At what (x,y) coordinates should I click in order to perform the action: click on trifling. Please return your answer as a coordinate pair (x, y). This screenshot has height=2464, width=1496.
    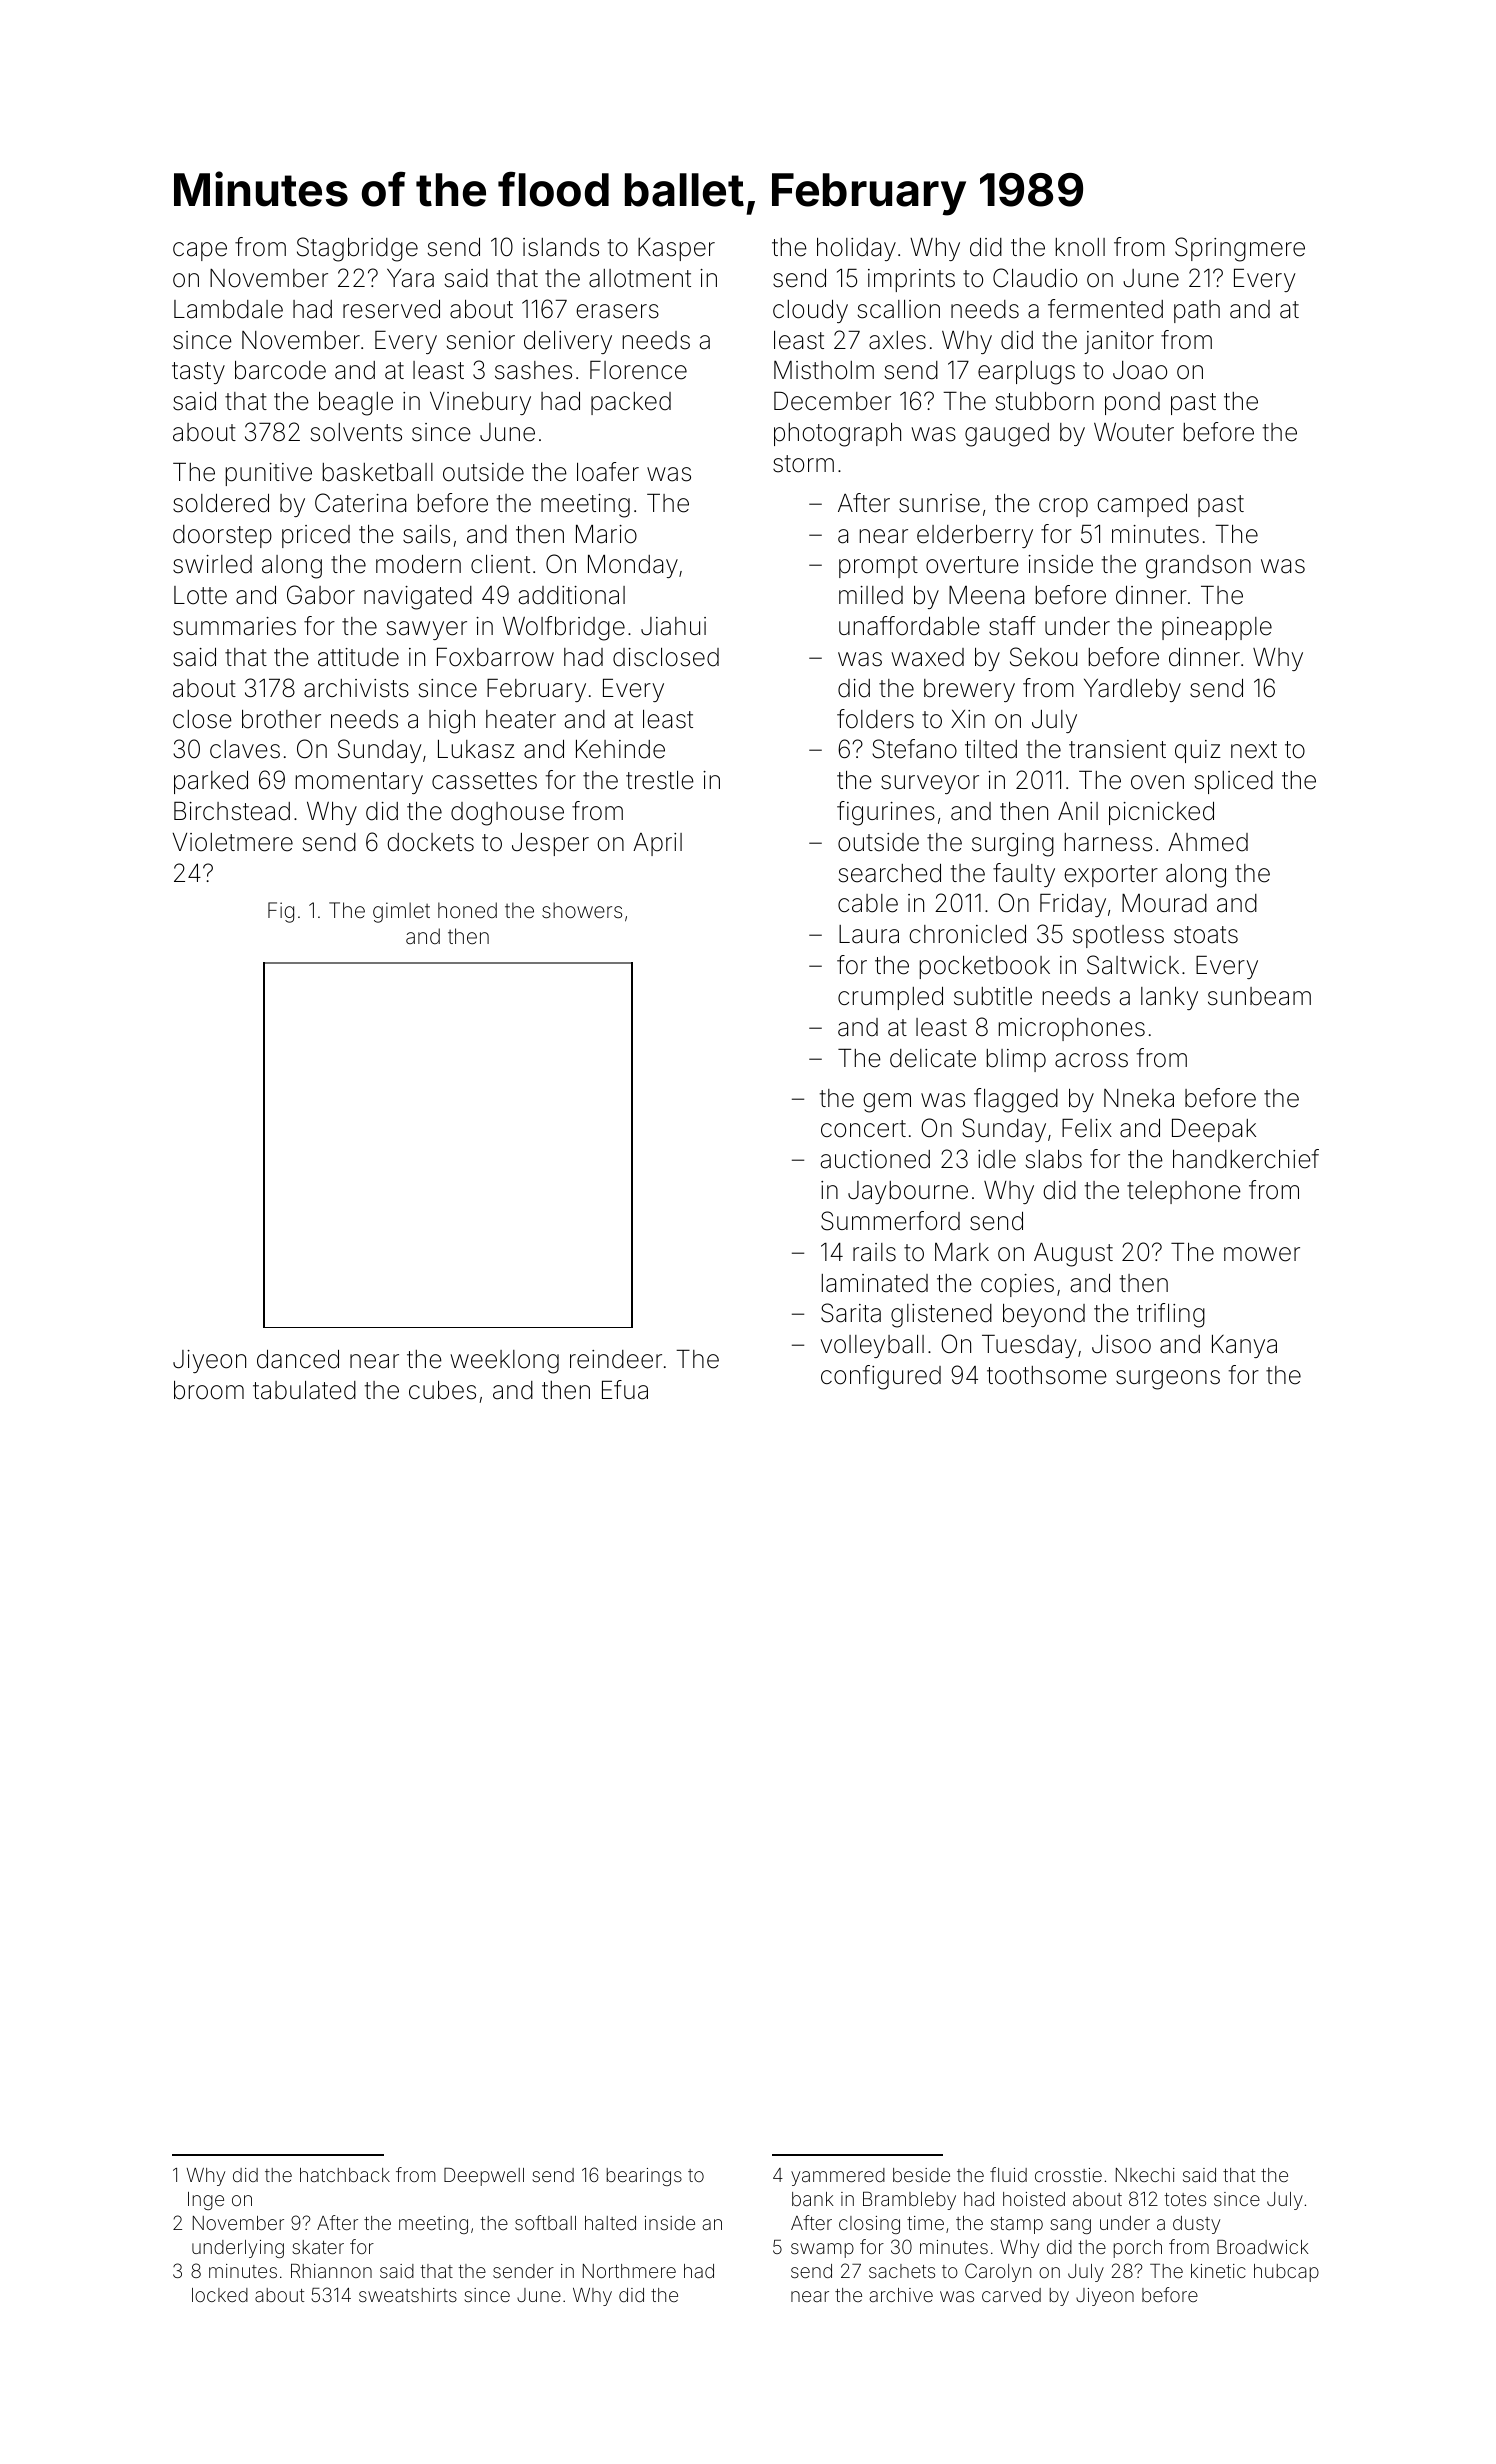
    Looking at the image, I should click on (1171, 1315).
